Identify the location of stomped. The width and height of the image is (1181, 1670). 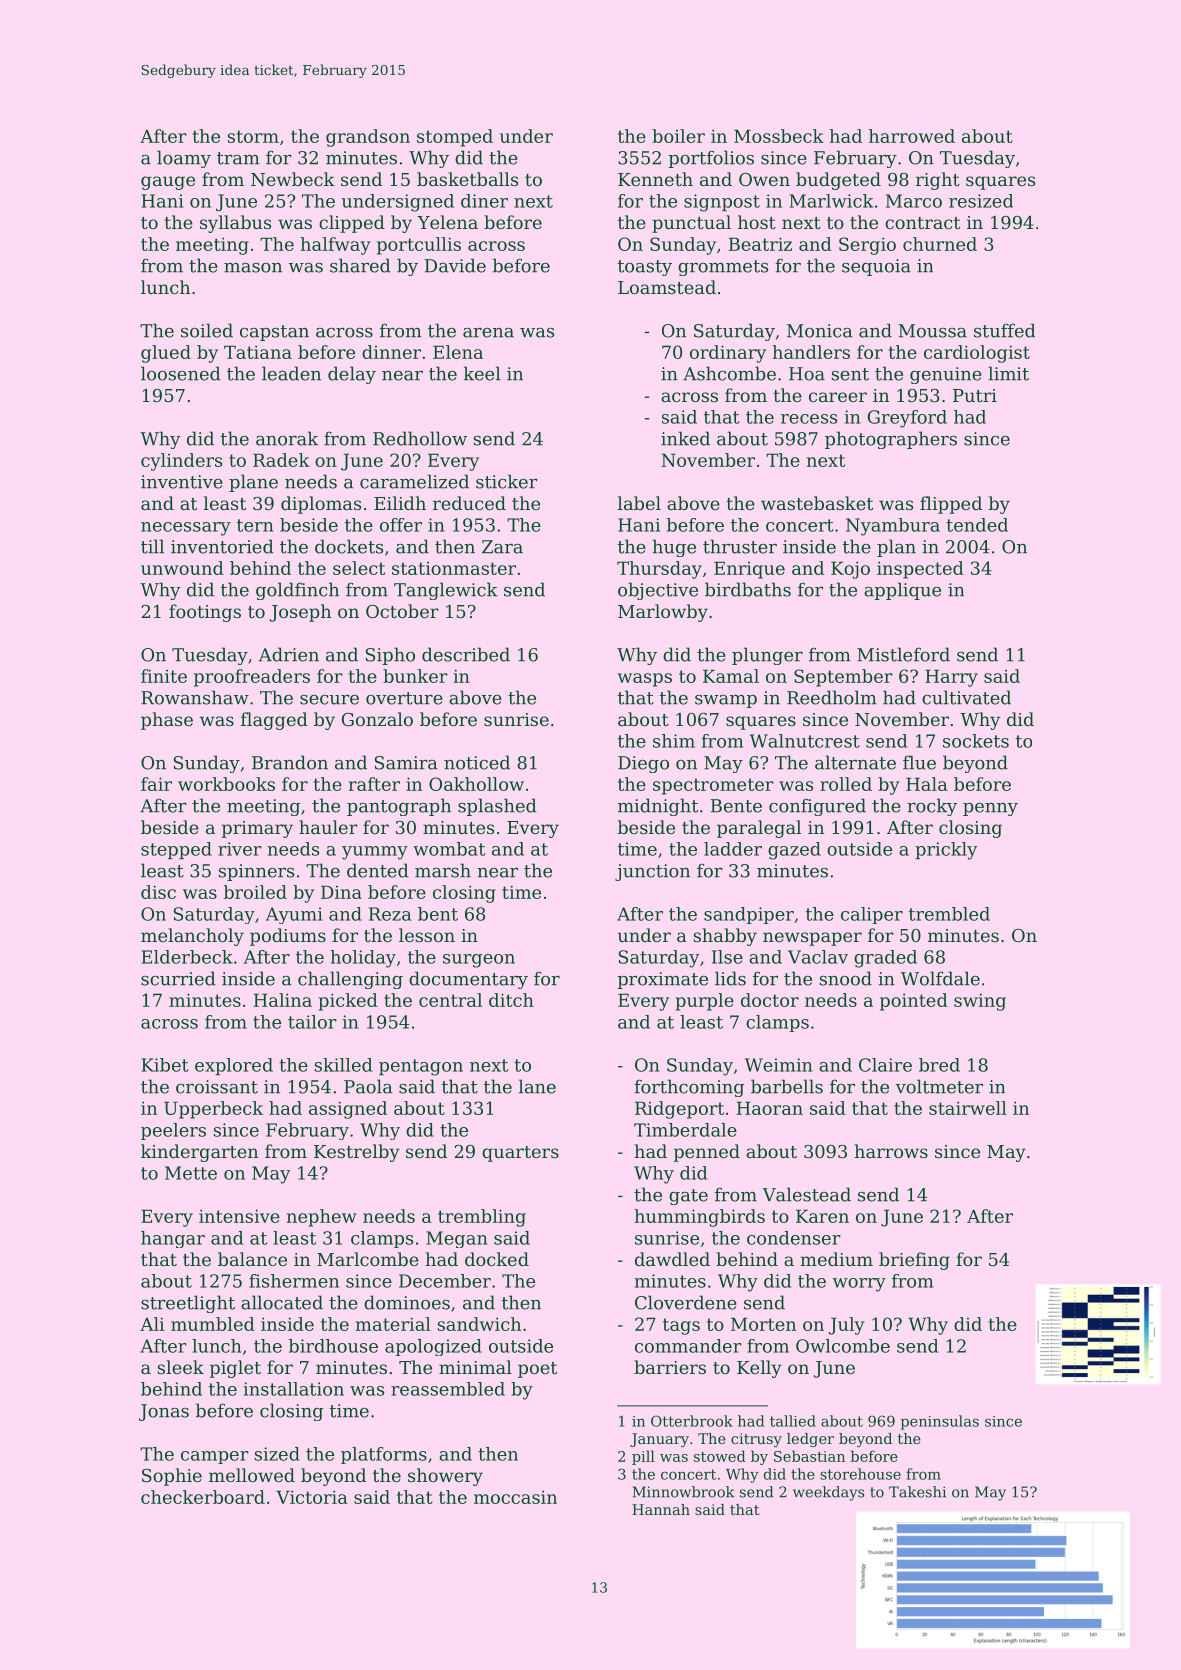
(455, 138).
